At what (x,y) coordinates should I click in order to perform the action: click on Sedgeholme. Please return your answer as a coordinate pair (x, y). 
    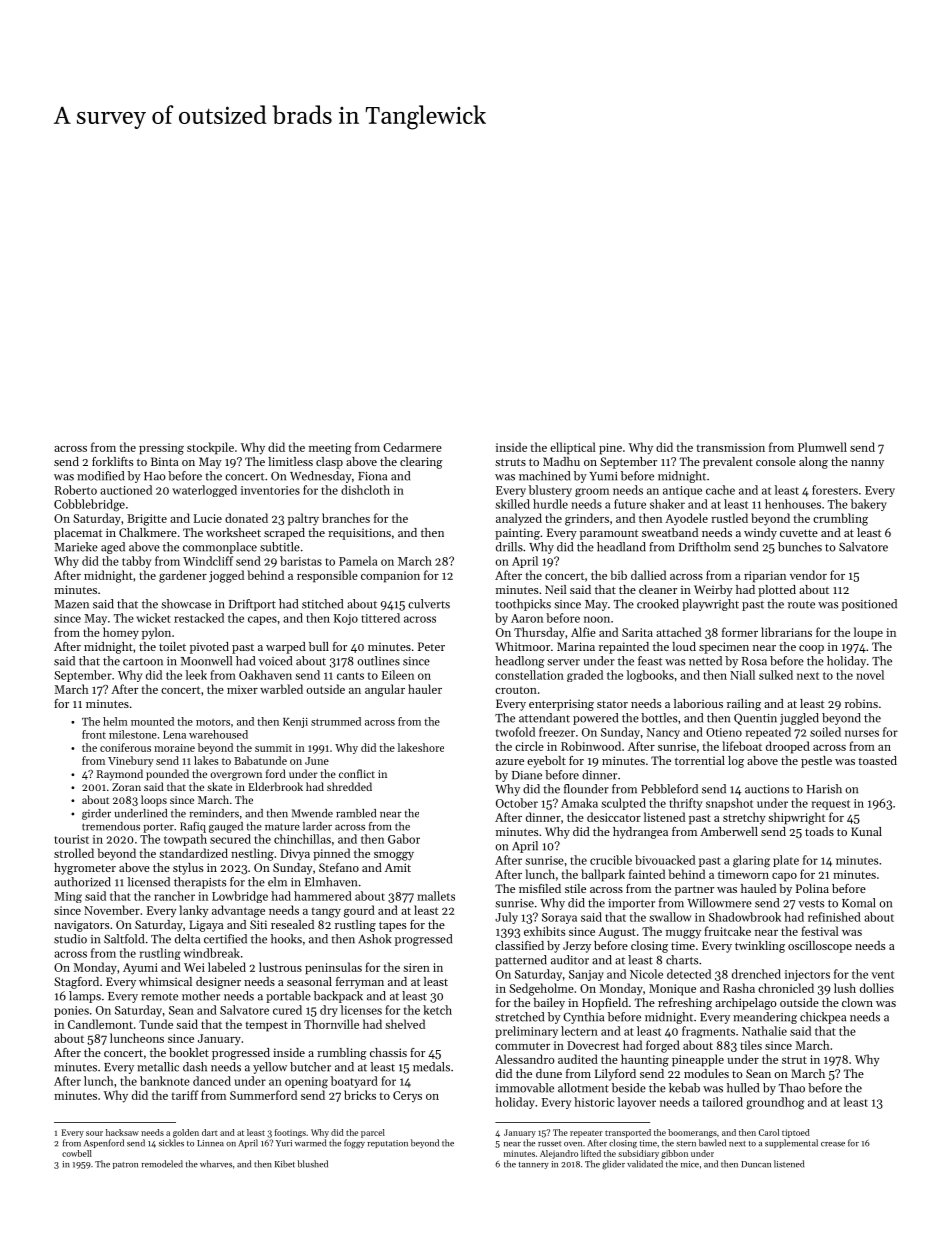
    Looking at the image, I should click on (541, 989).
